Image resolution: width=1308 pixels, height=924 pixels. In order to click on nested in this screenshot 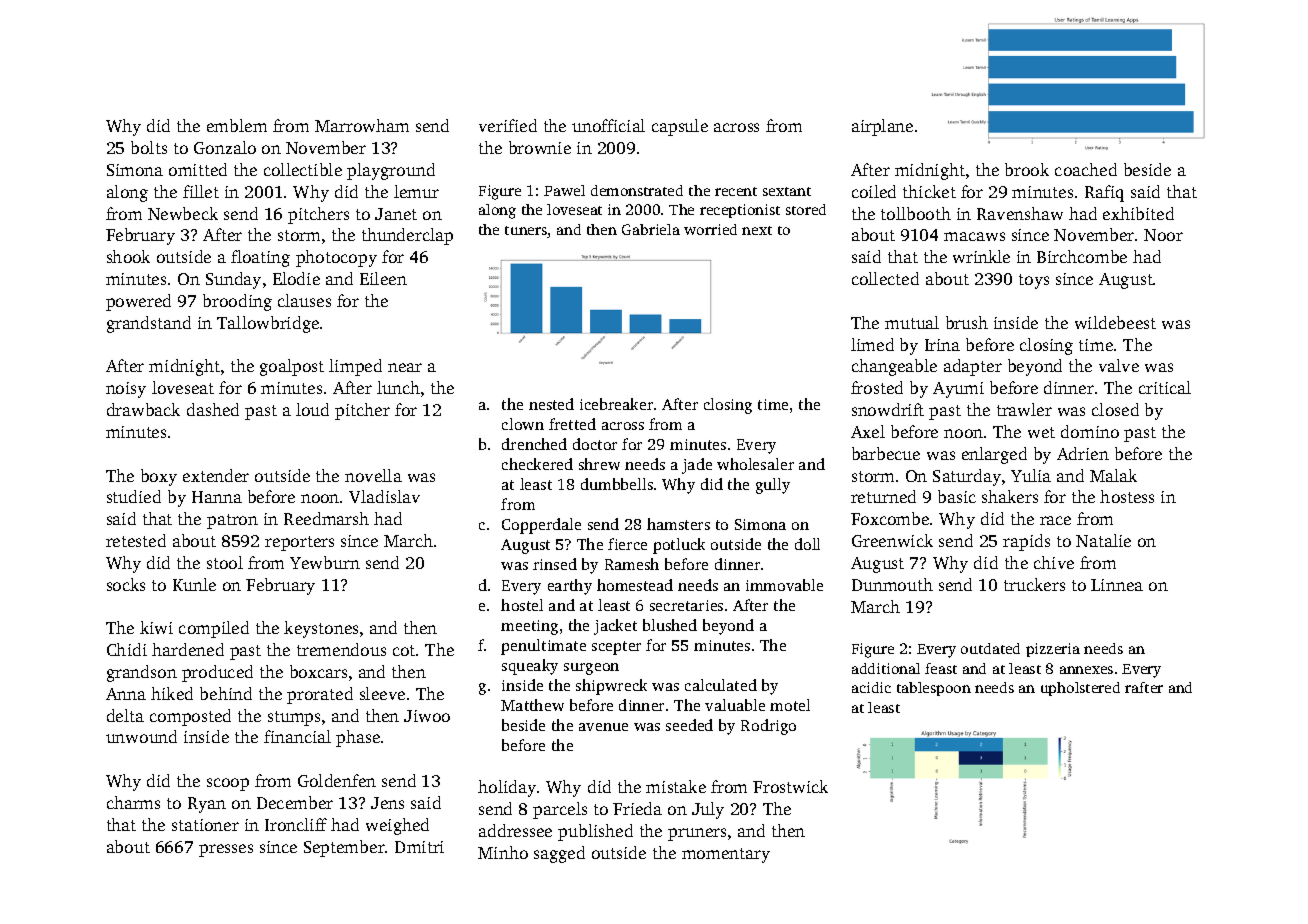, I will do `click(551, 404)`.
